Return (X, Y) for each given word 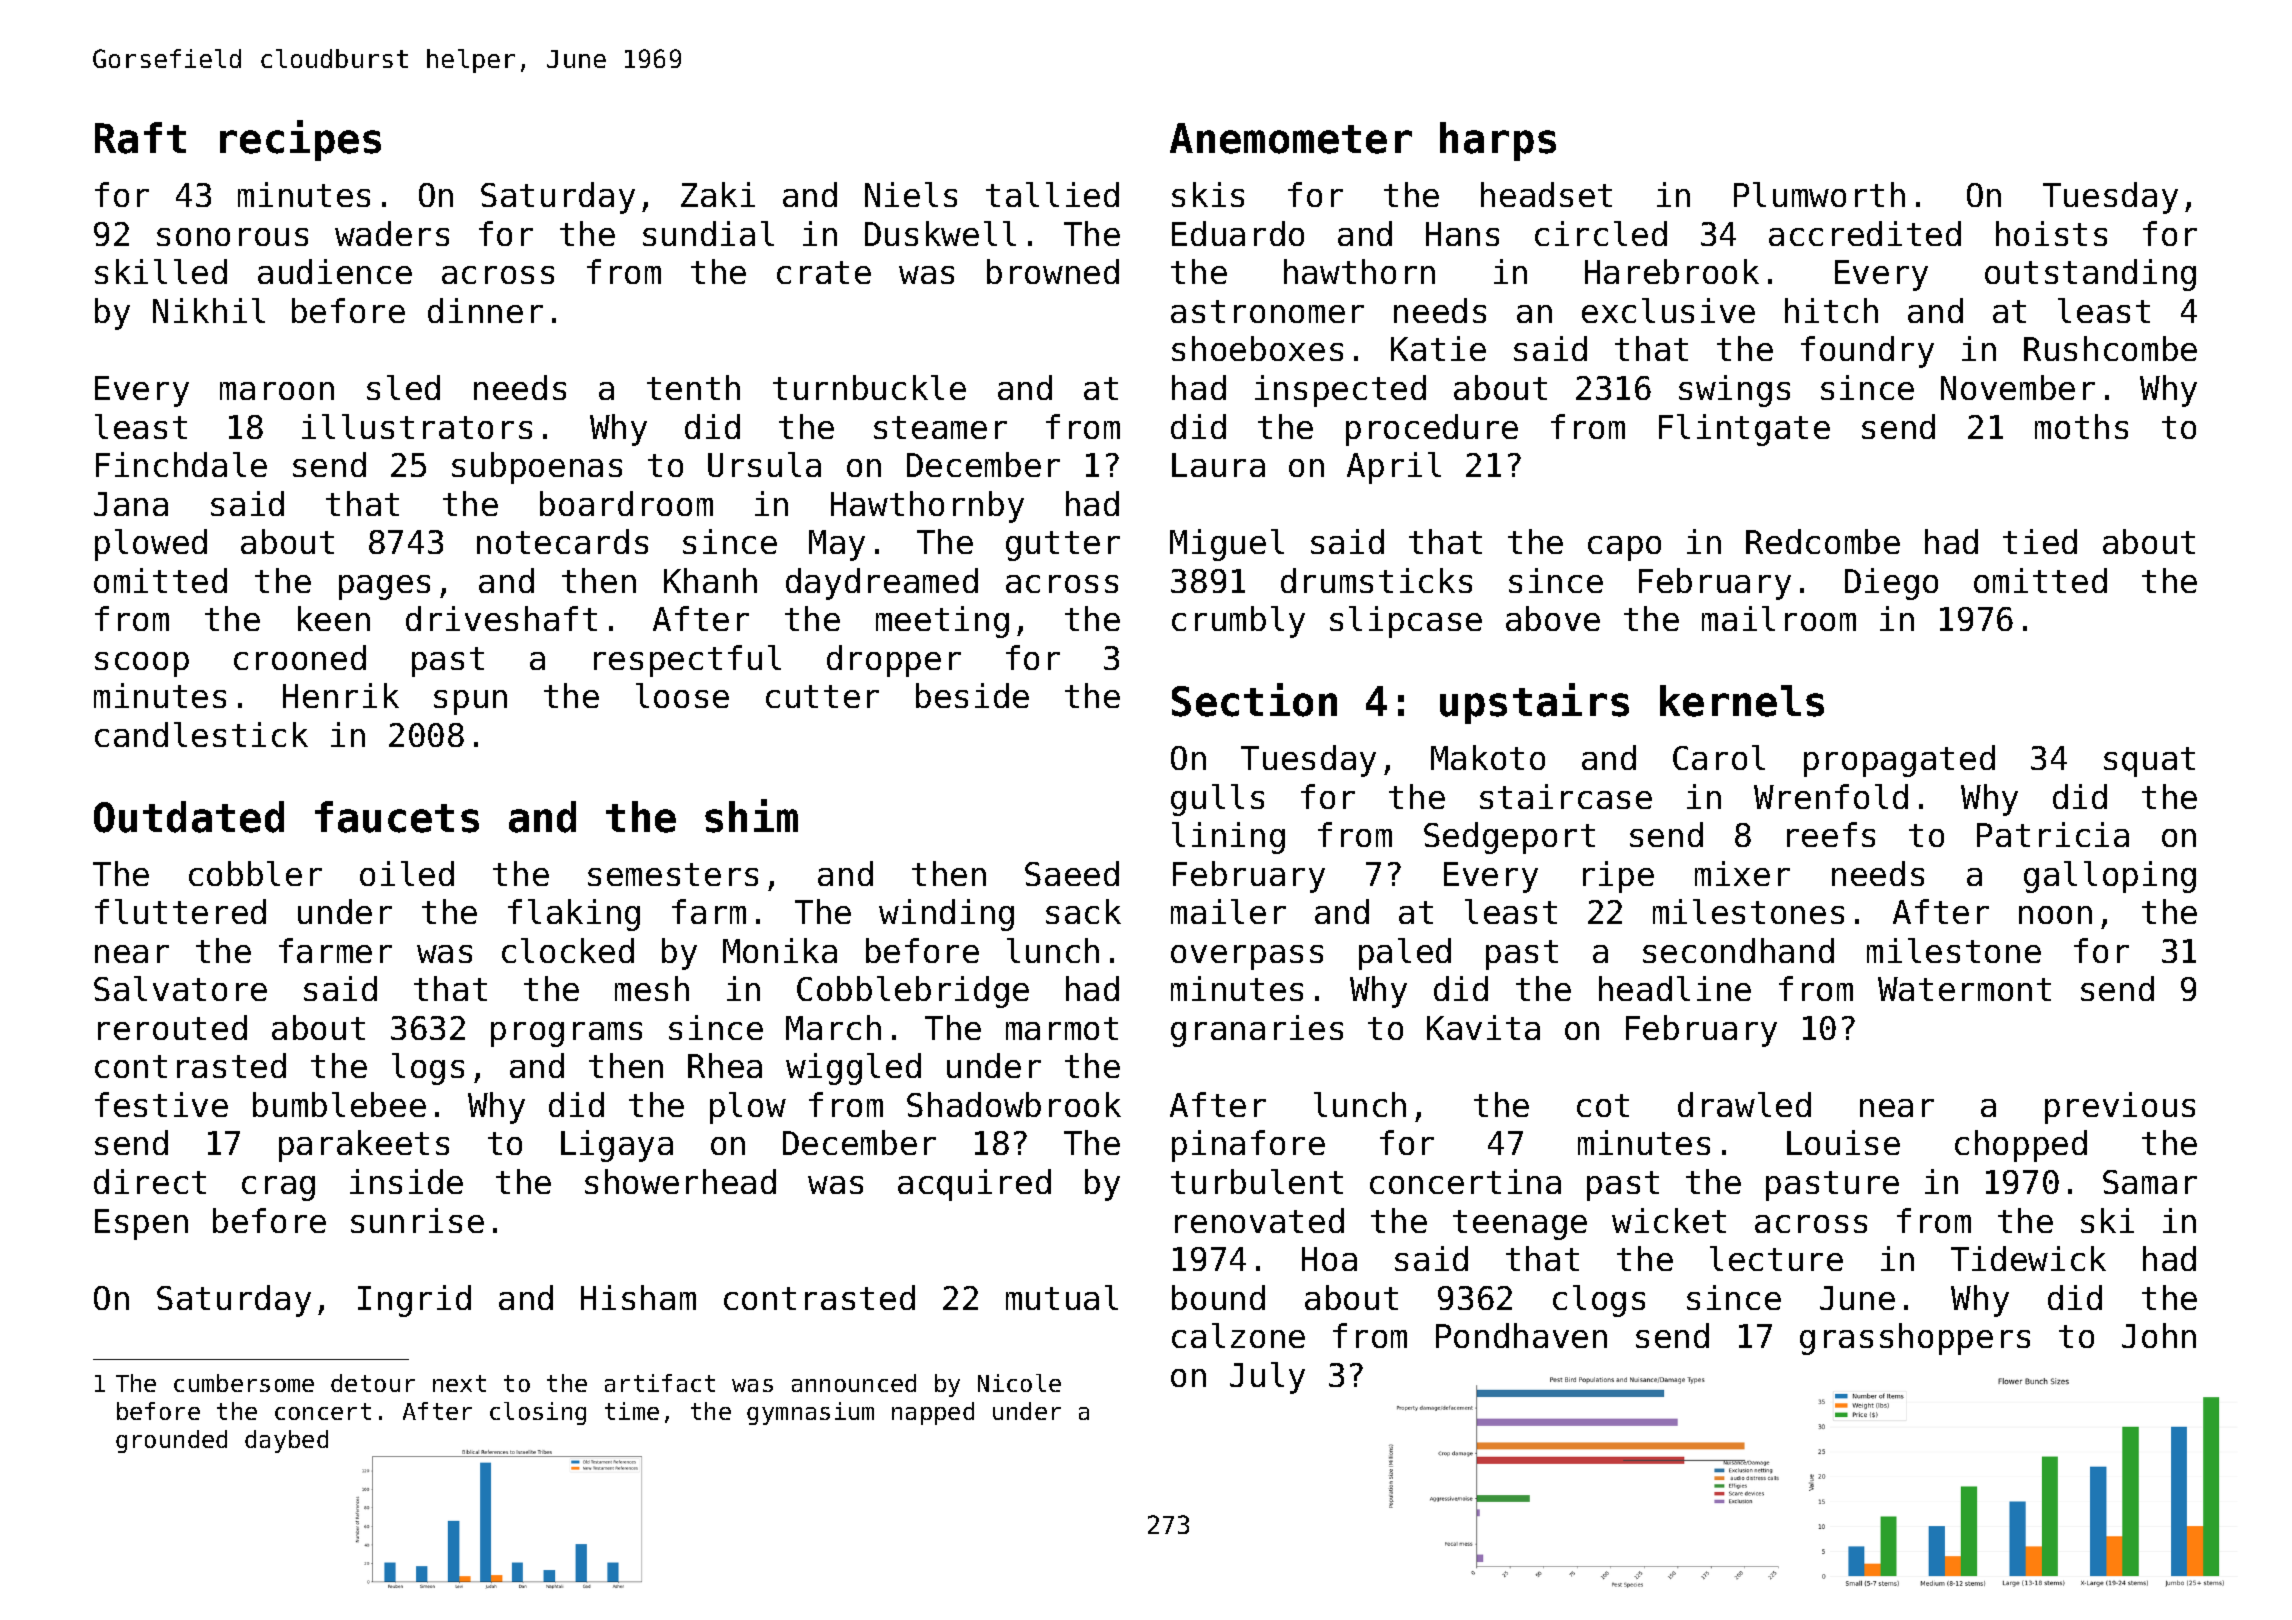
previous (2120, 1108)
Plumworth (1819, 194)
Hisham (638, 1297)
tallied (1052, 194)
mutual (1062, 1297)
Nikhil (209, 310)
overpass (1247, 957)
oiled (407, 873)
